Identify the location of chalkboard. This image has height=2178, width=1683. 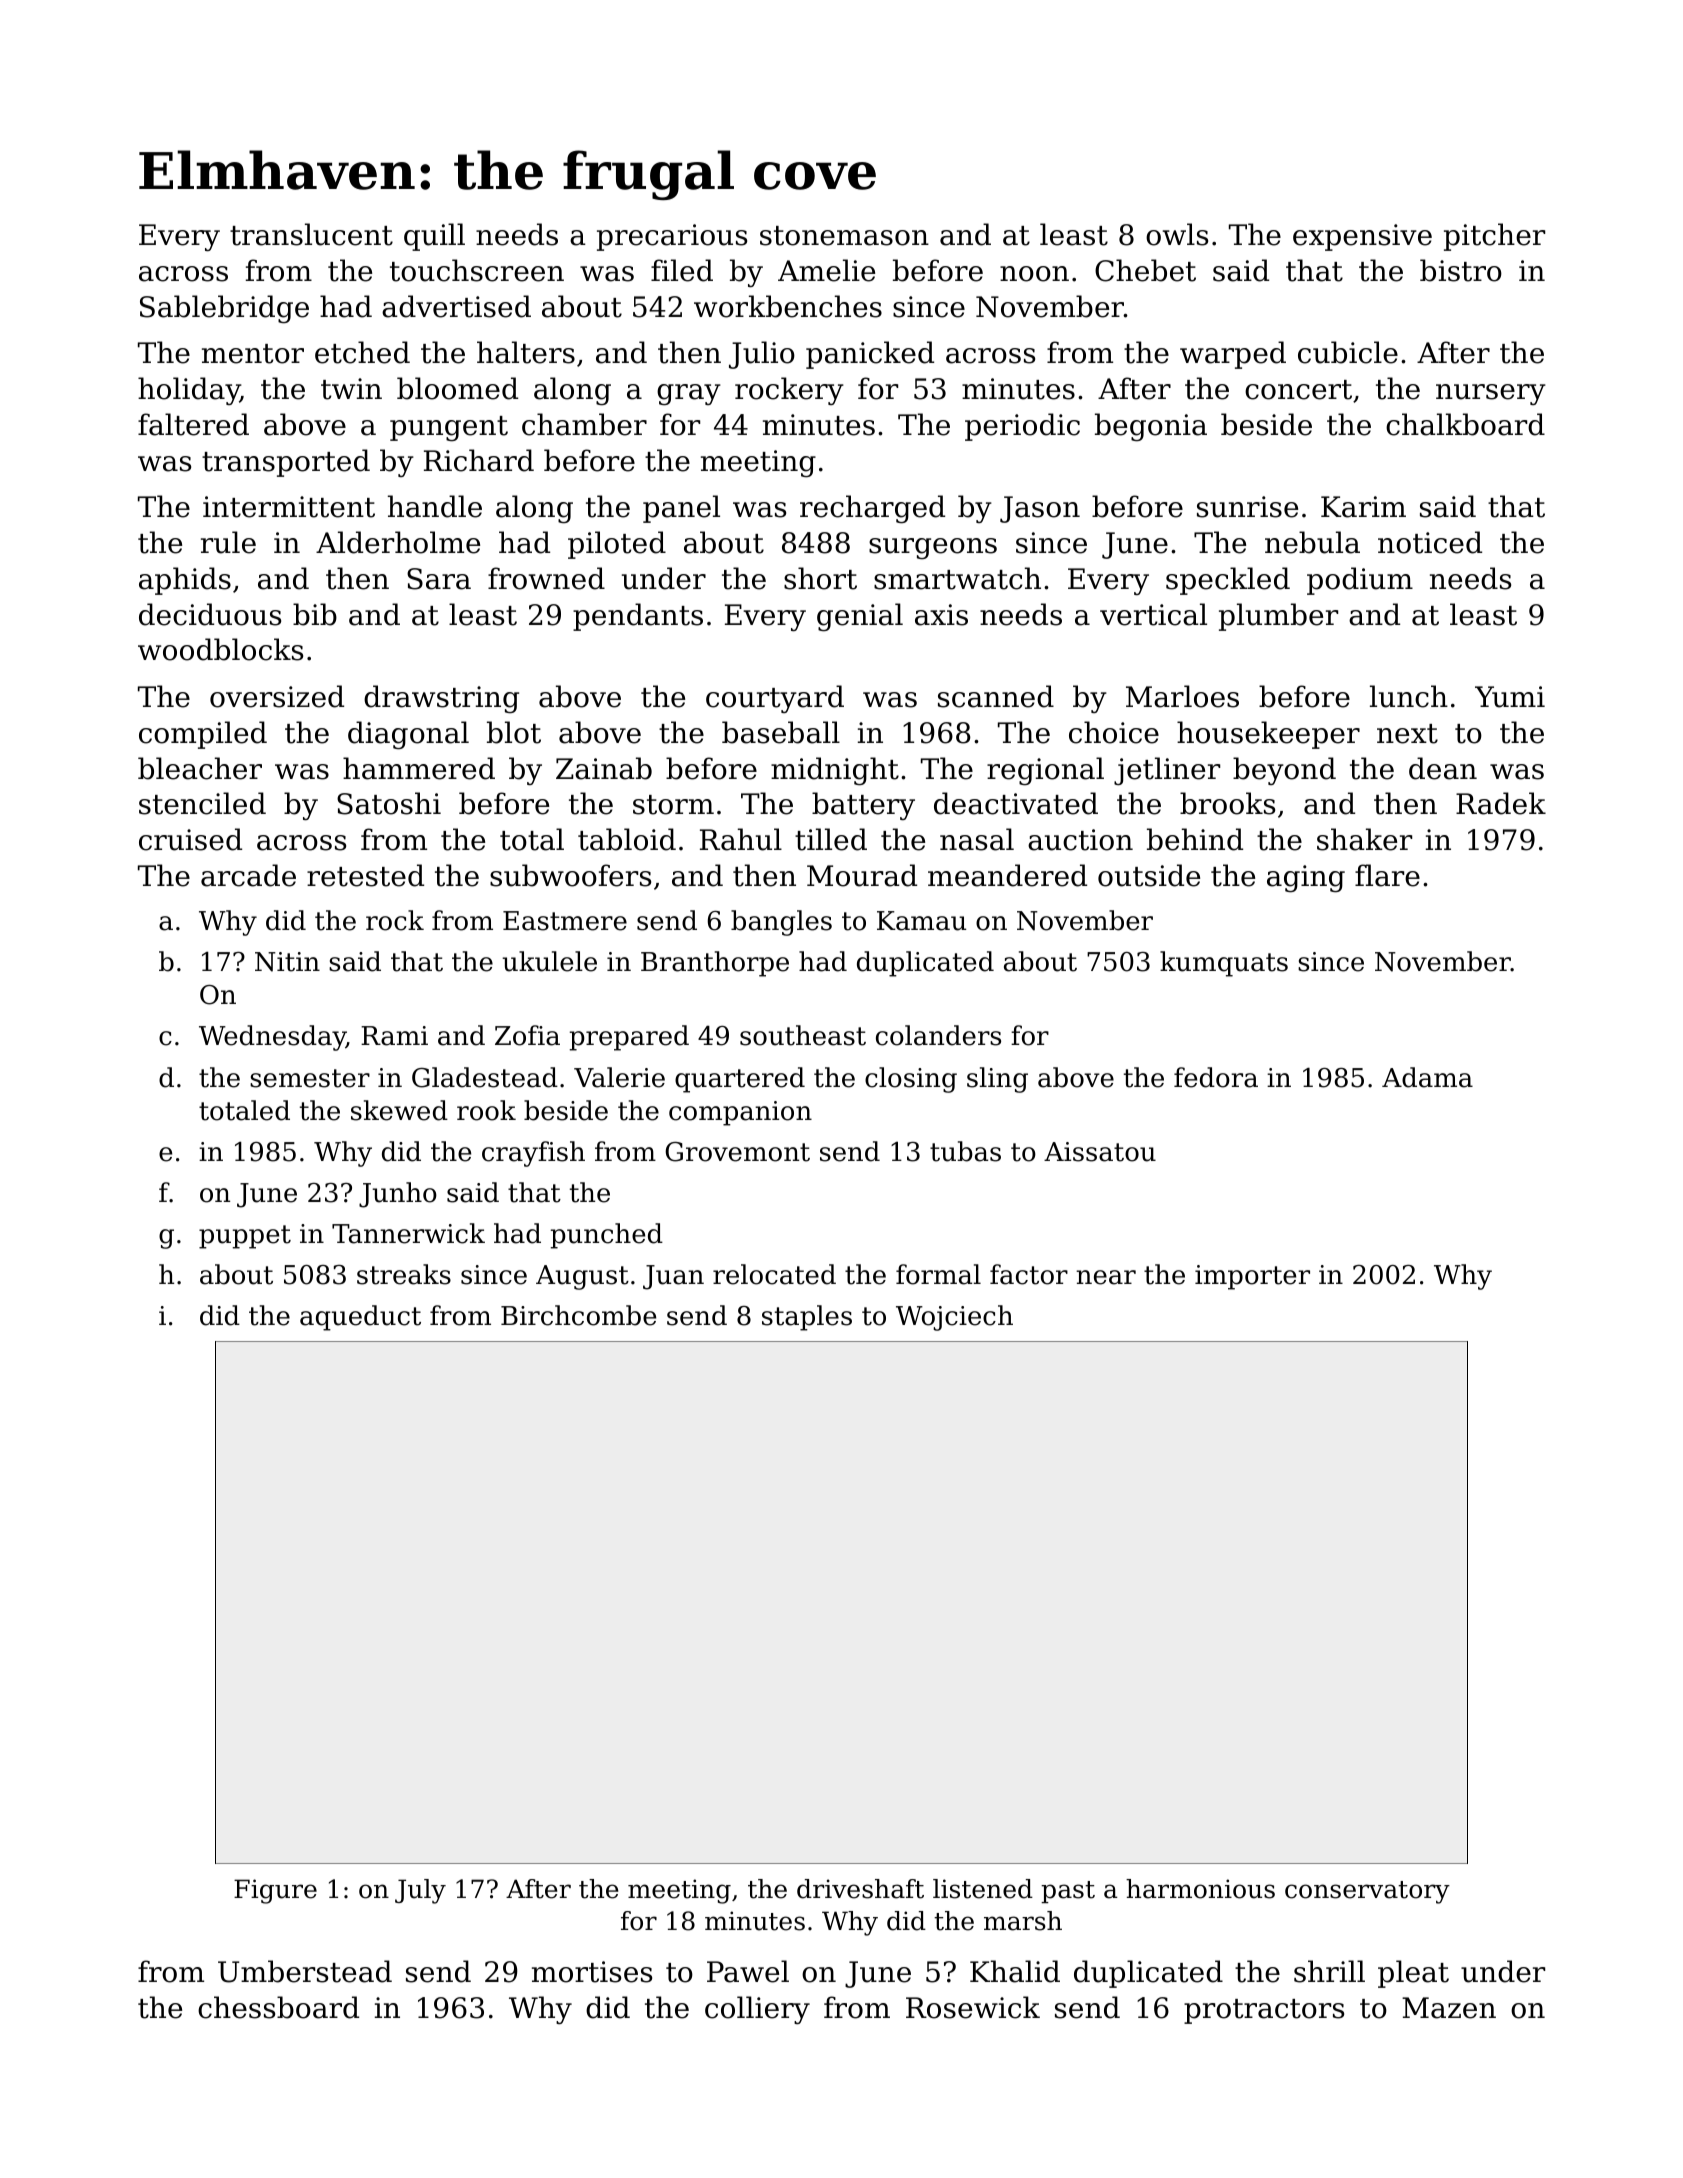
(1465, 424).
